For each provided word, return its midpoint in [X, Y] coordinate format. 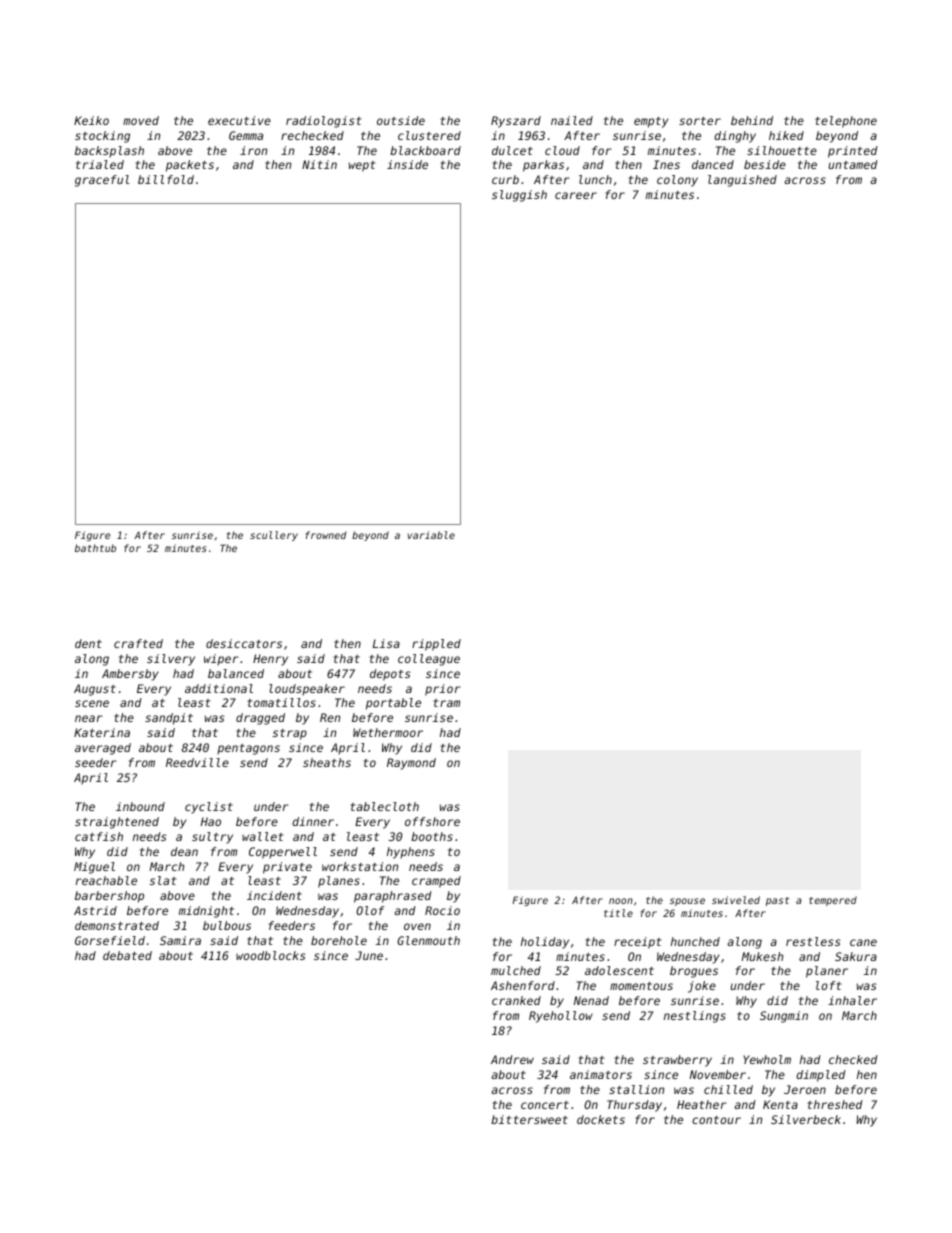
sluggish [519, 196]
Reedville [197, 762]
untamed [853, 164]
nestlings [695, 1017]
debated [127, 955]
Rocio [442, 910]
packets [190, 166]
